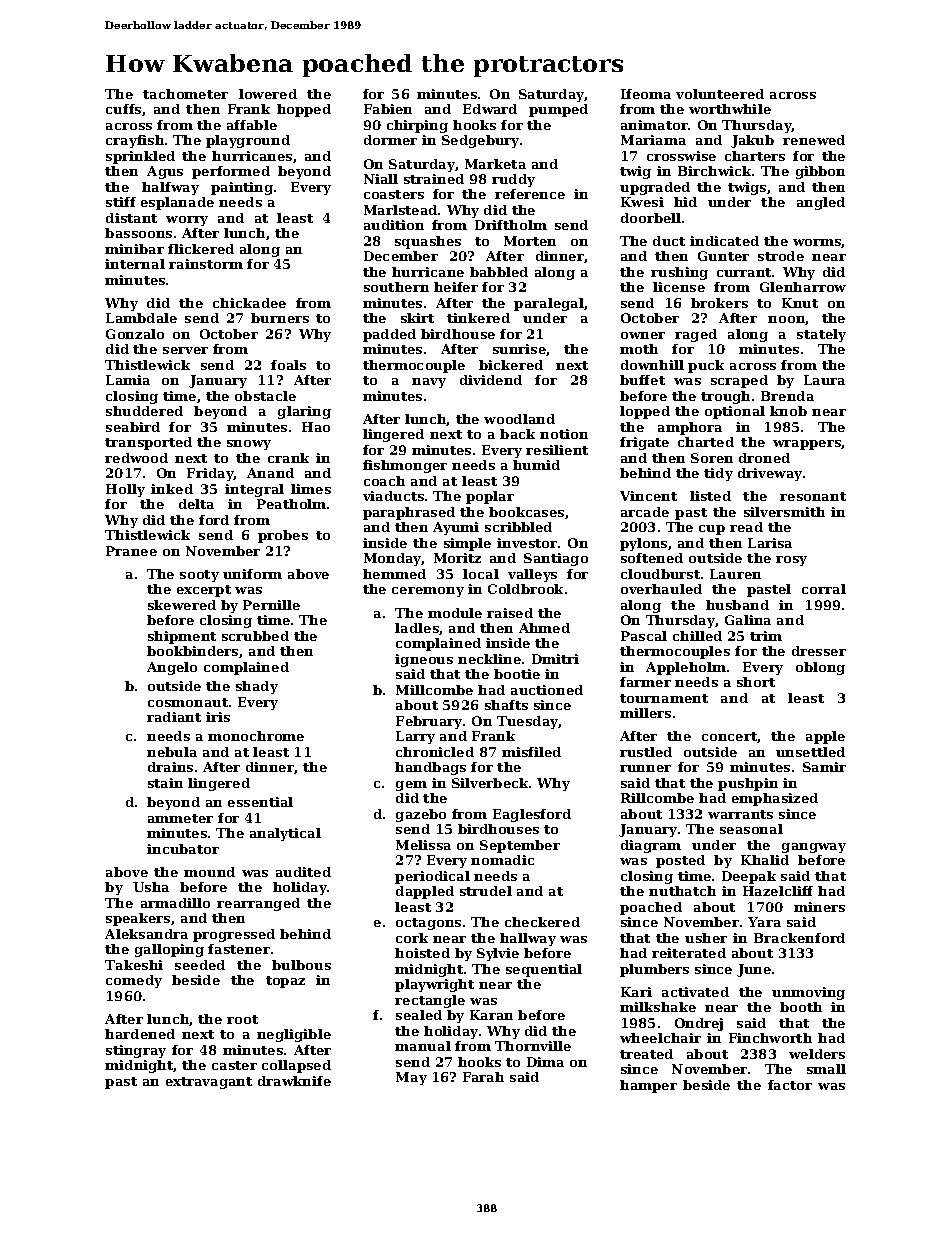 Image resolution: width=952 pixels, height=1233 pixels. What do you see at coordinates (549, 304) in the screenshot?
I see `paralegal` at bounding box center [549, 304].
